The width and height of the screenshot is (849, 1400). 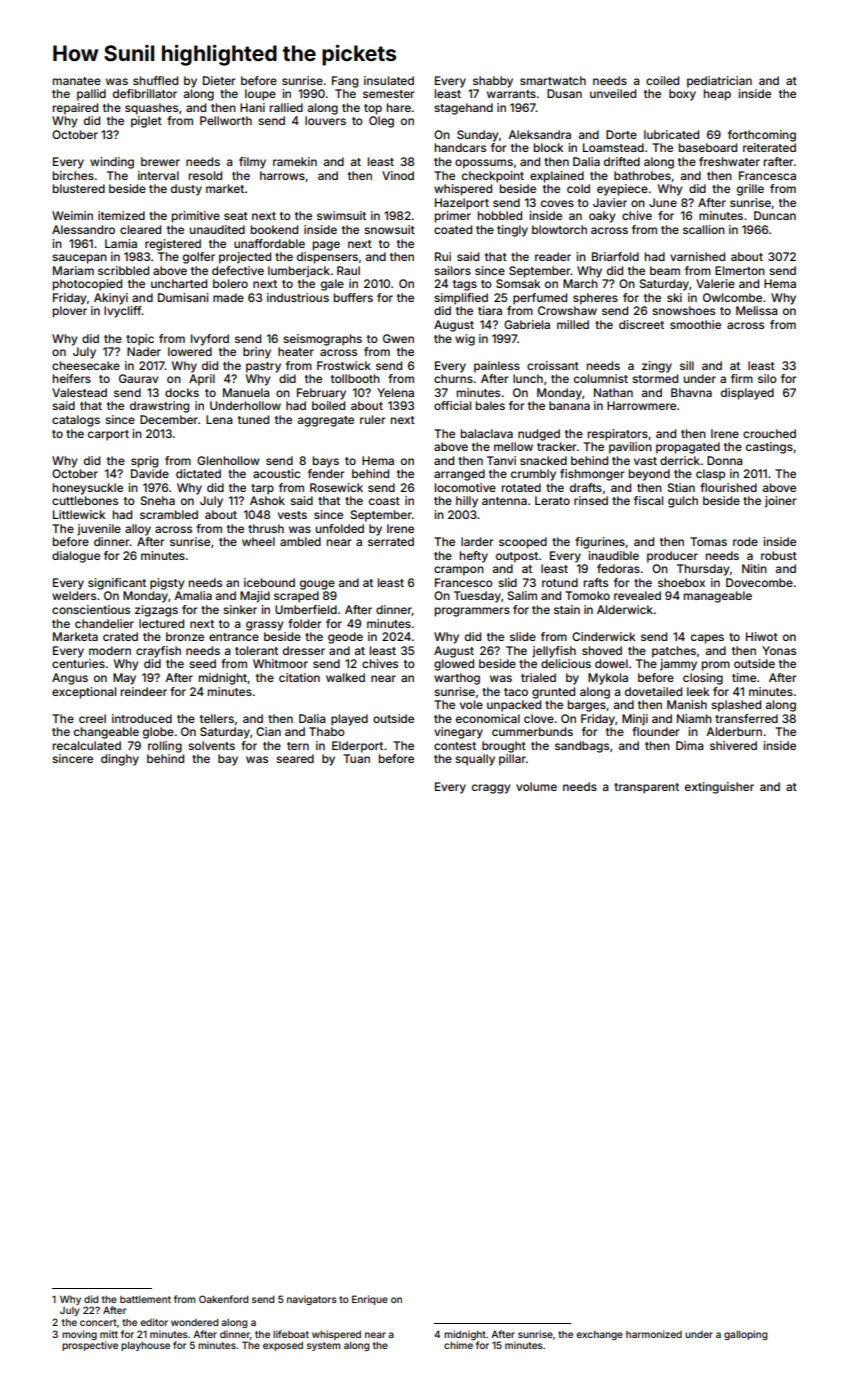 I want to click on Lamia, so click(x=121, y=243).
